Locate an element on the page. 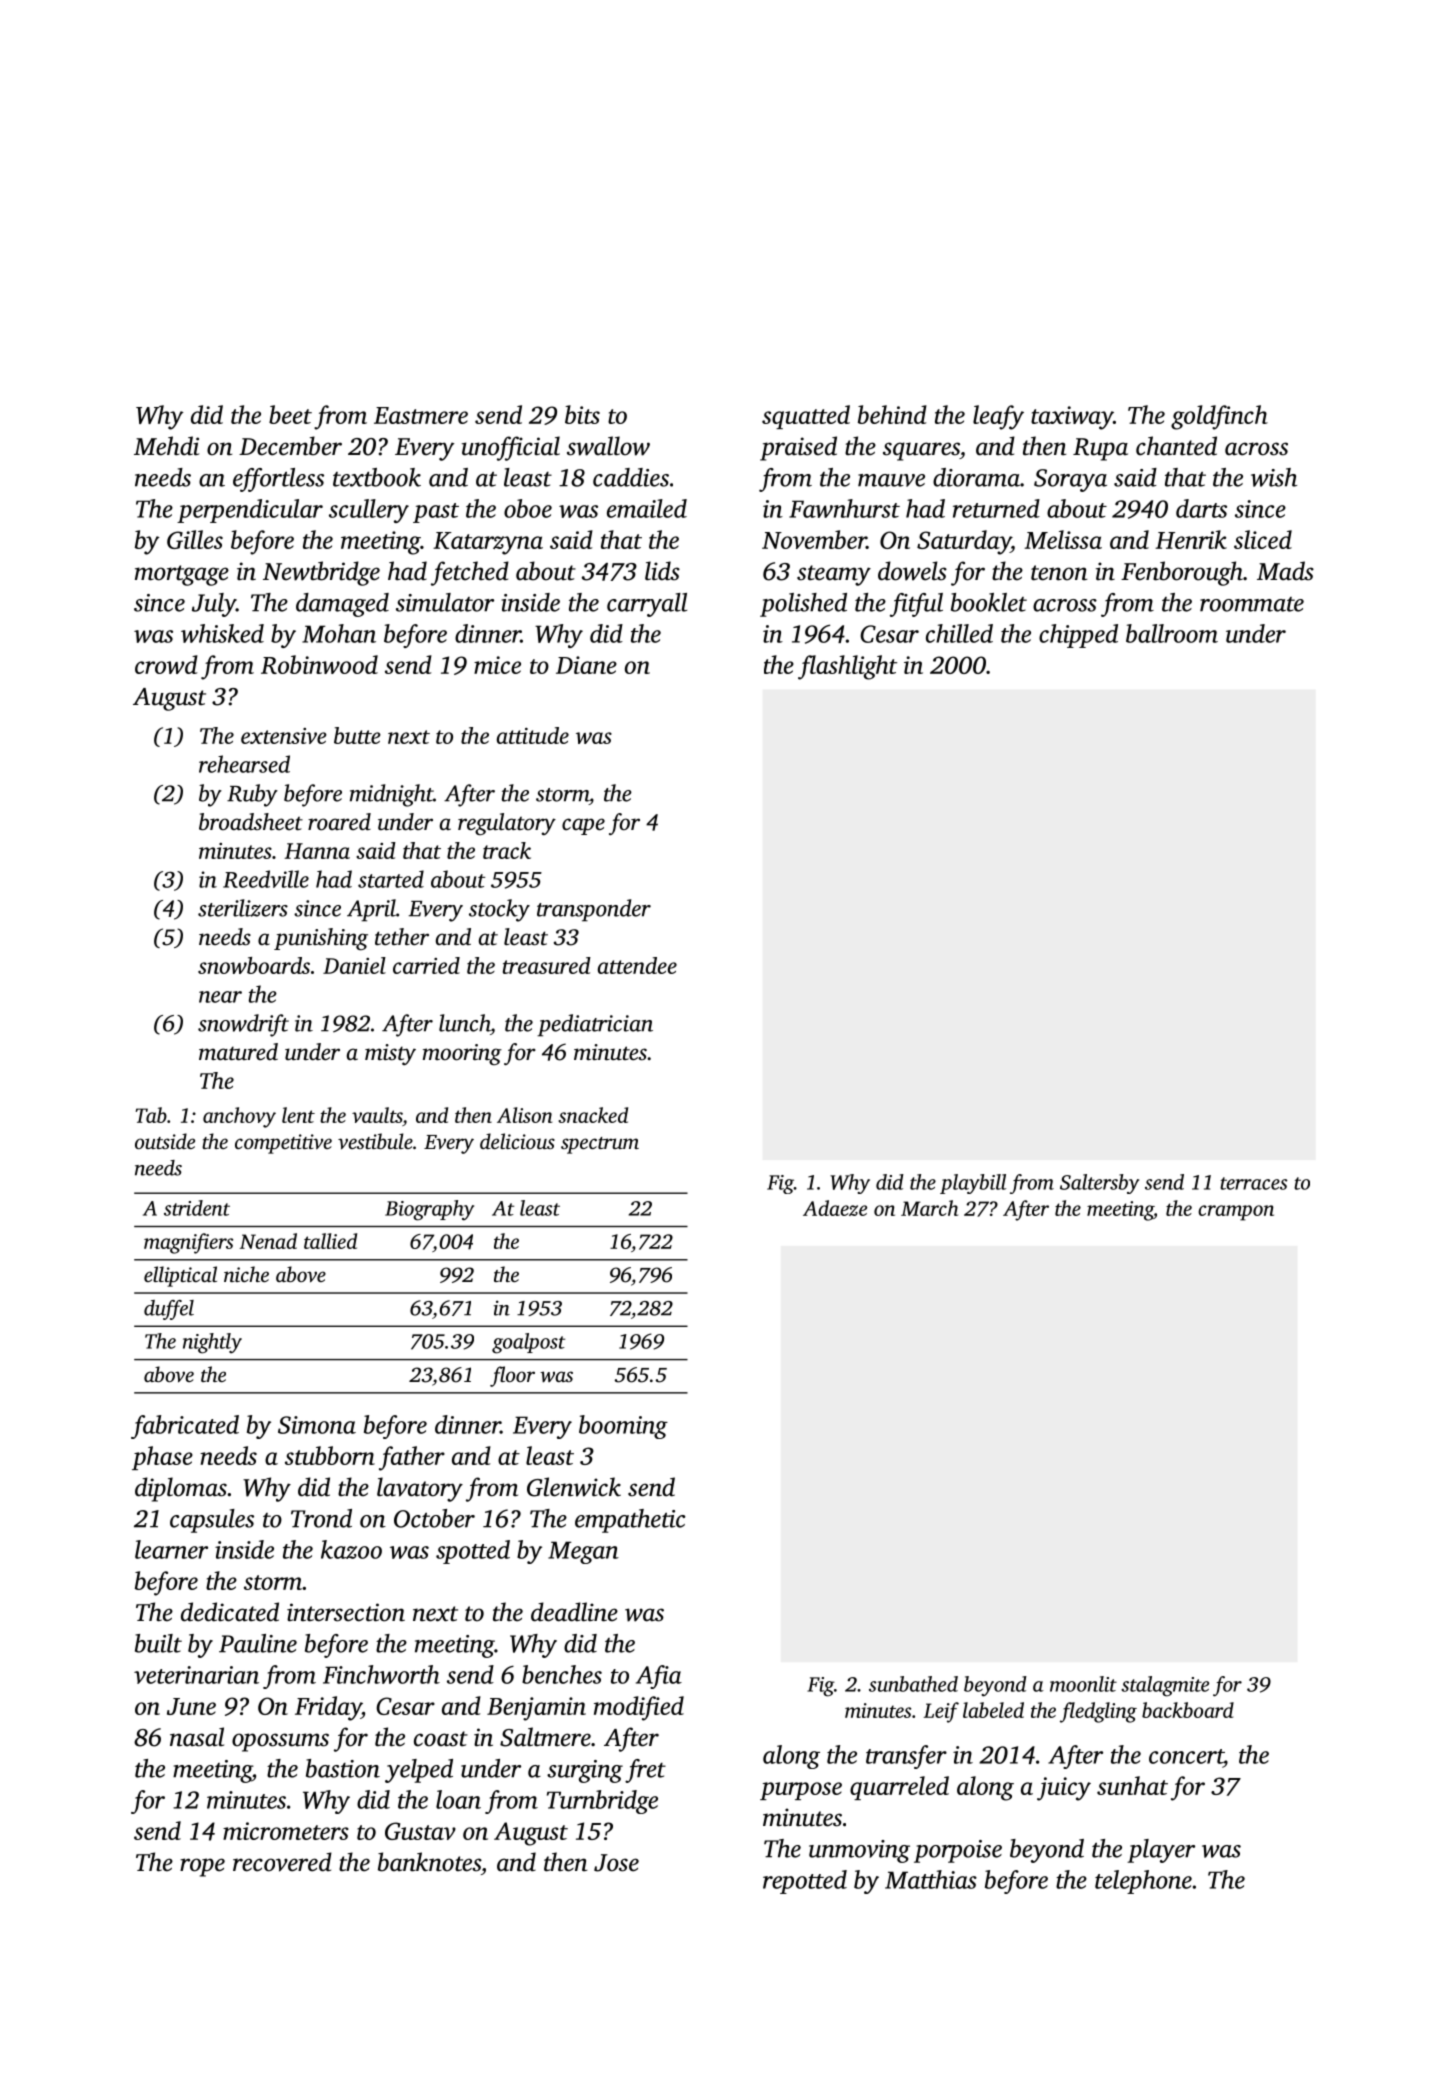 This document has width=1450, height=2100. Gustav is located at coordinates (420, 1831).
